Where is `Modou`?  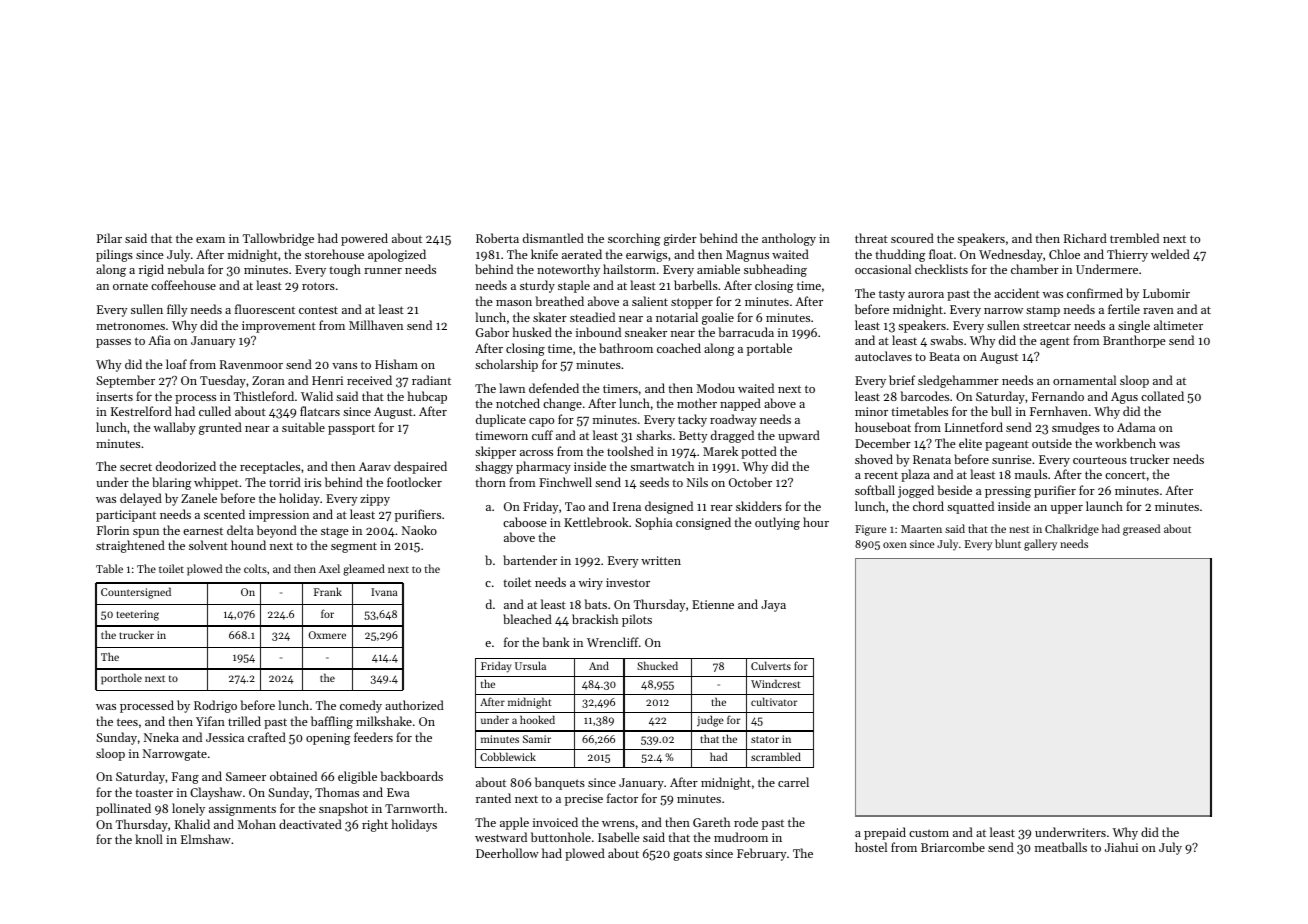 Modou is located at coordinates (715, 388).
